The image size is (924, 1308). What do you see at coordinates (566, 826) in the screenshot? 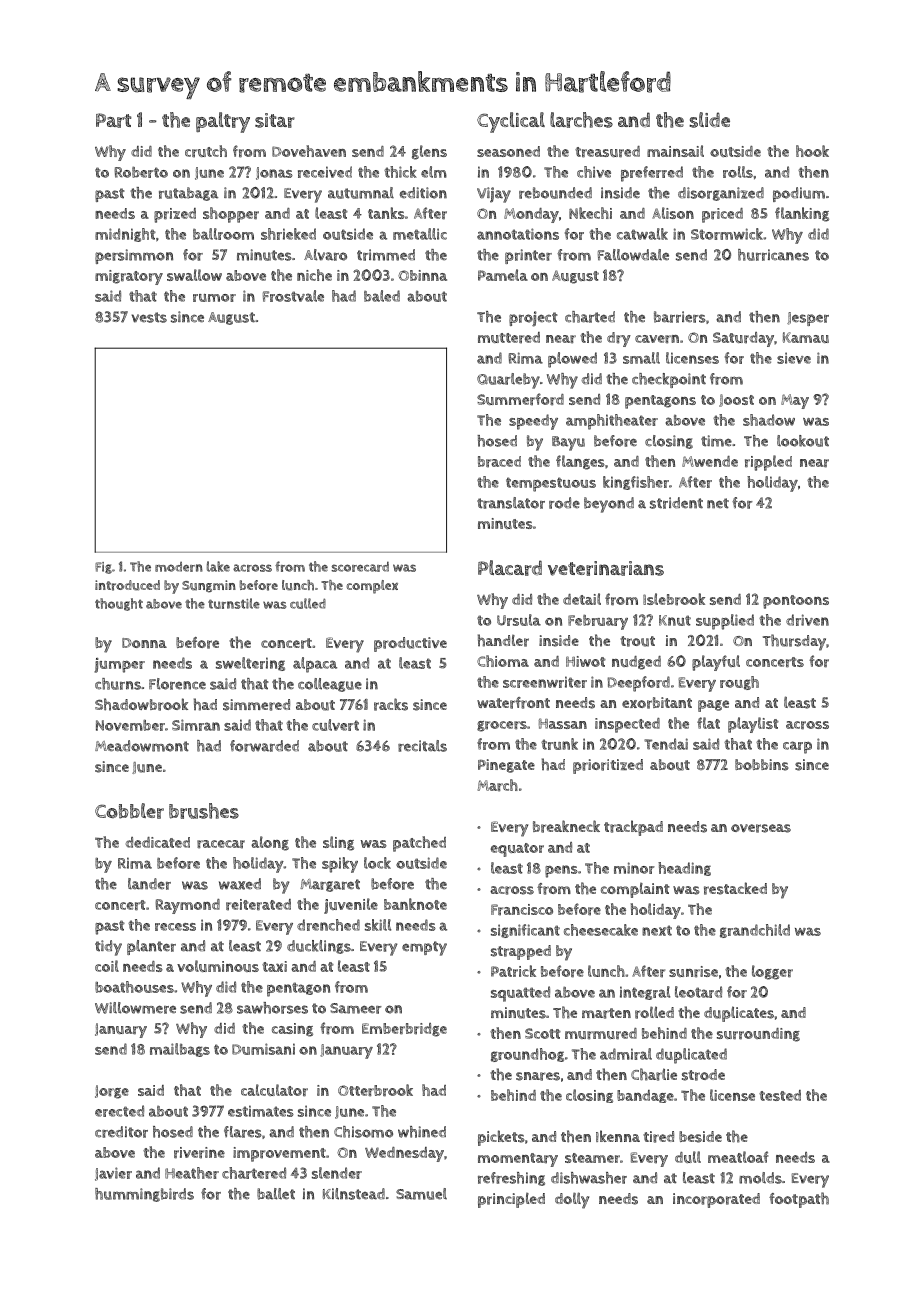
I see `breakneck` at bounding box center [566, 826].
